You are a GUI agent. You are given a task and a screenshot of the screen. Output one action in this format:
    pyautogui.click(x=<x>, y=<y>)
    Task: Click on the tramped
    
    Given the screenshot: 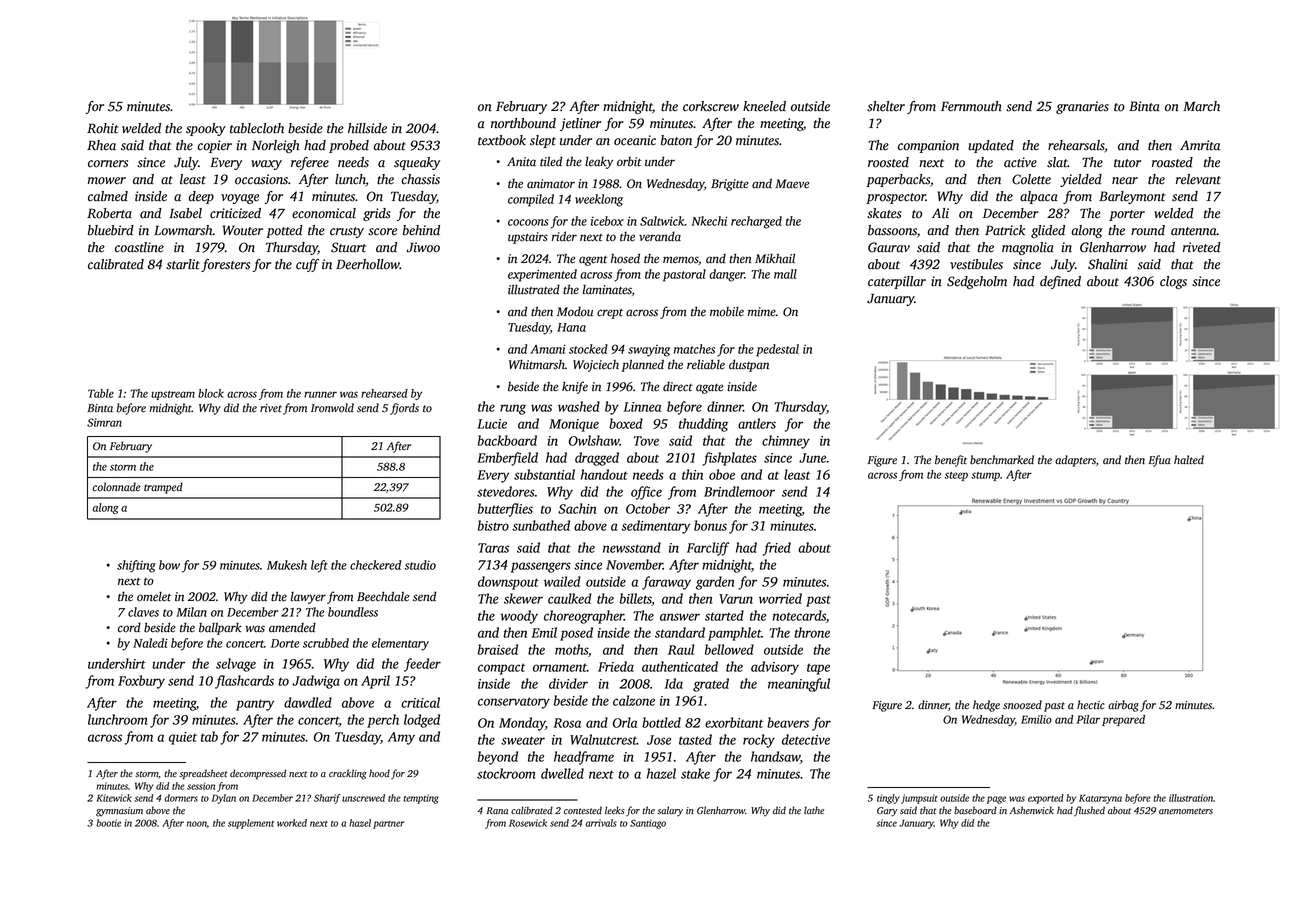 What is the action you would take?
    pyautogui.click(x=163, y=488)
